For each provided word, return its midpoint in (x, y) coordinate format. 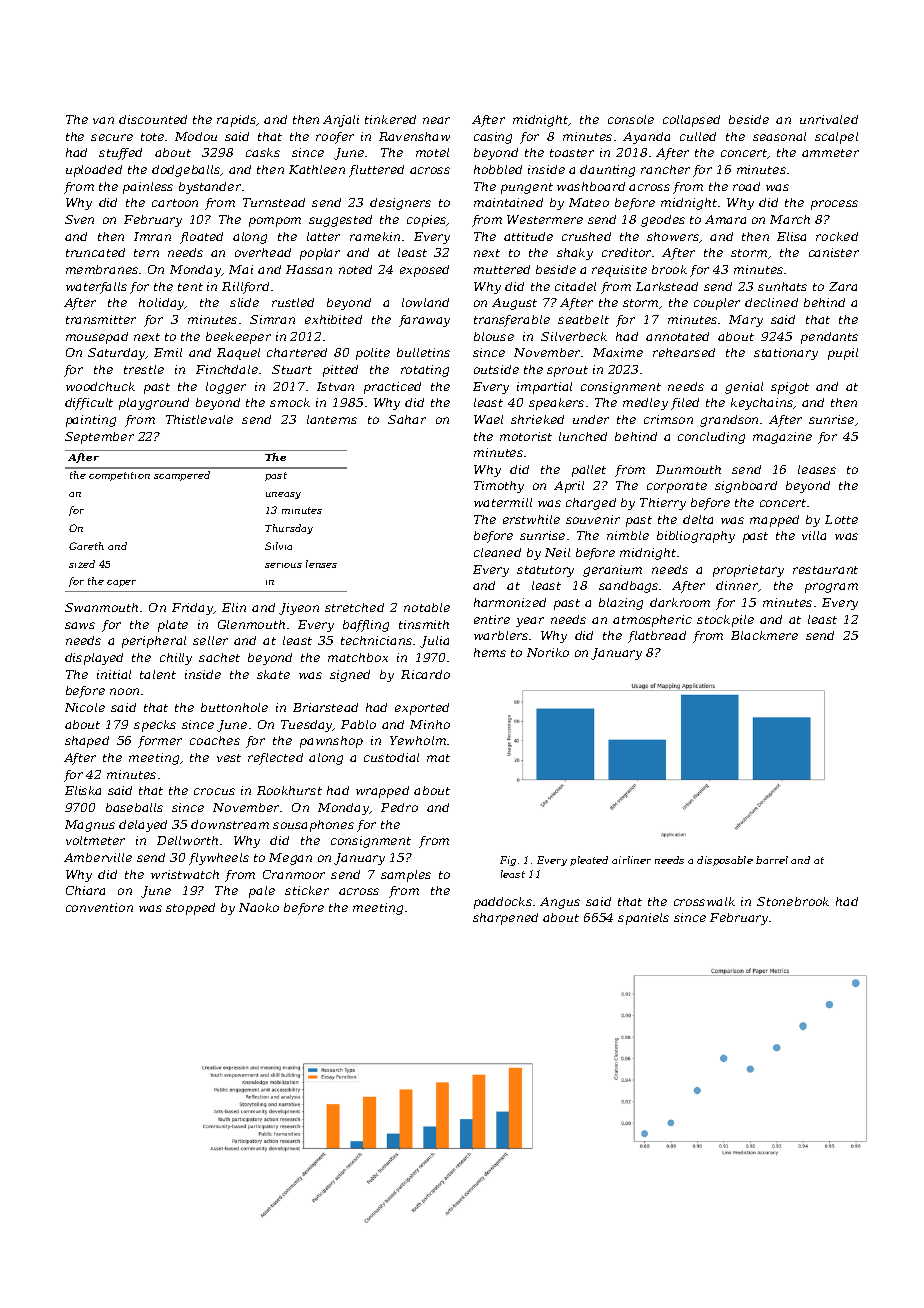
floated (201, 238)
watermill (503, 502)
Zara (843, 286)
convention (99, 907)
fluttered (376, 171)
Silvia (278, 546)
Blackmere (764, 635)
